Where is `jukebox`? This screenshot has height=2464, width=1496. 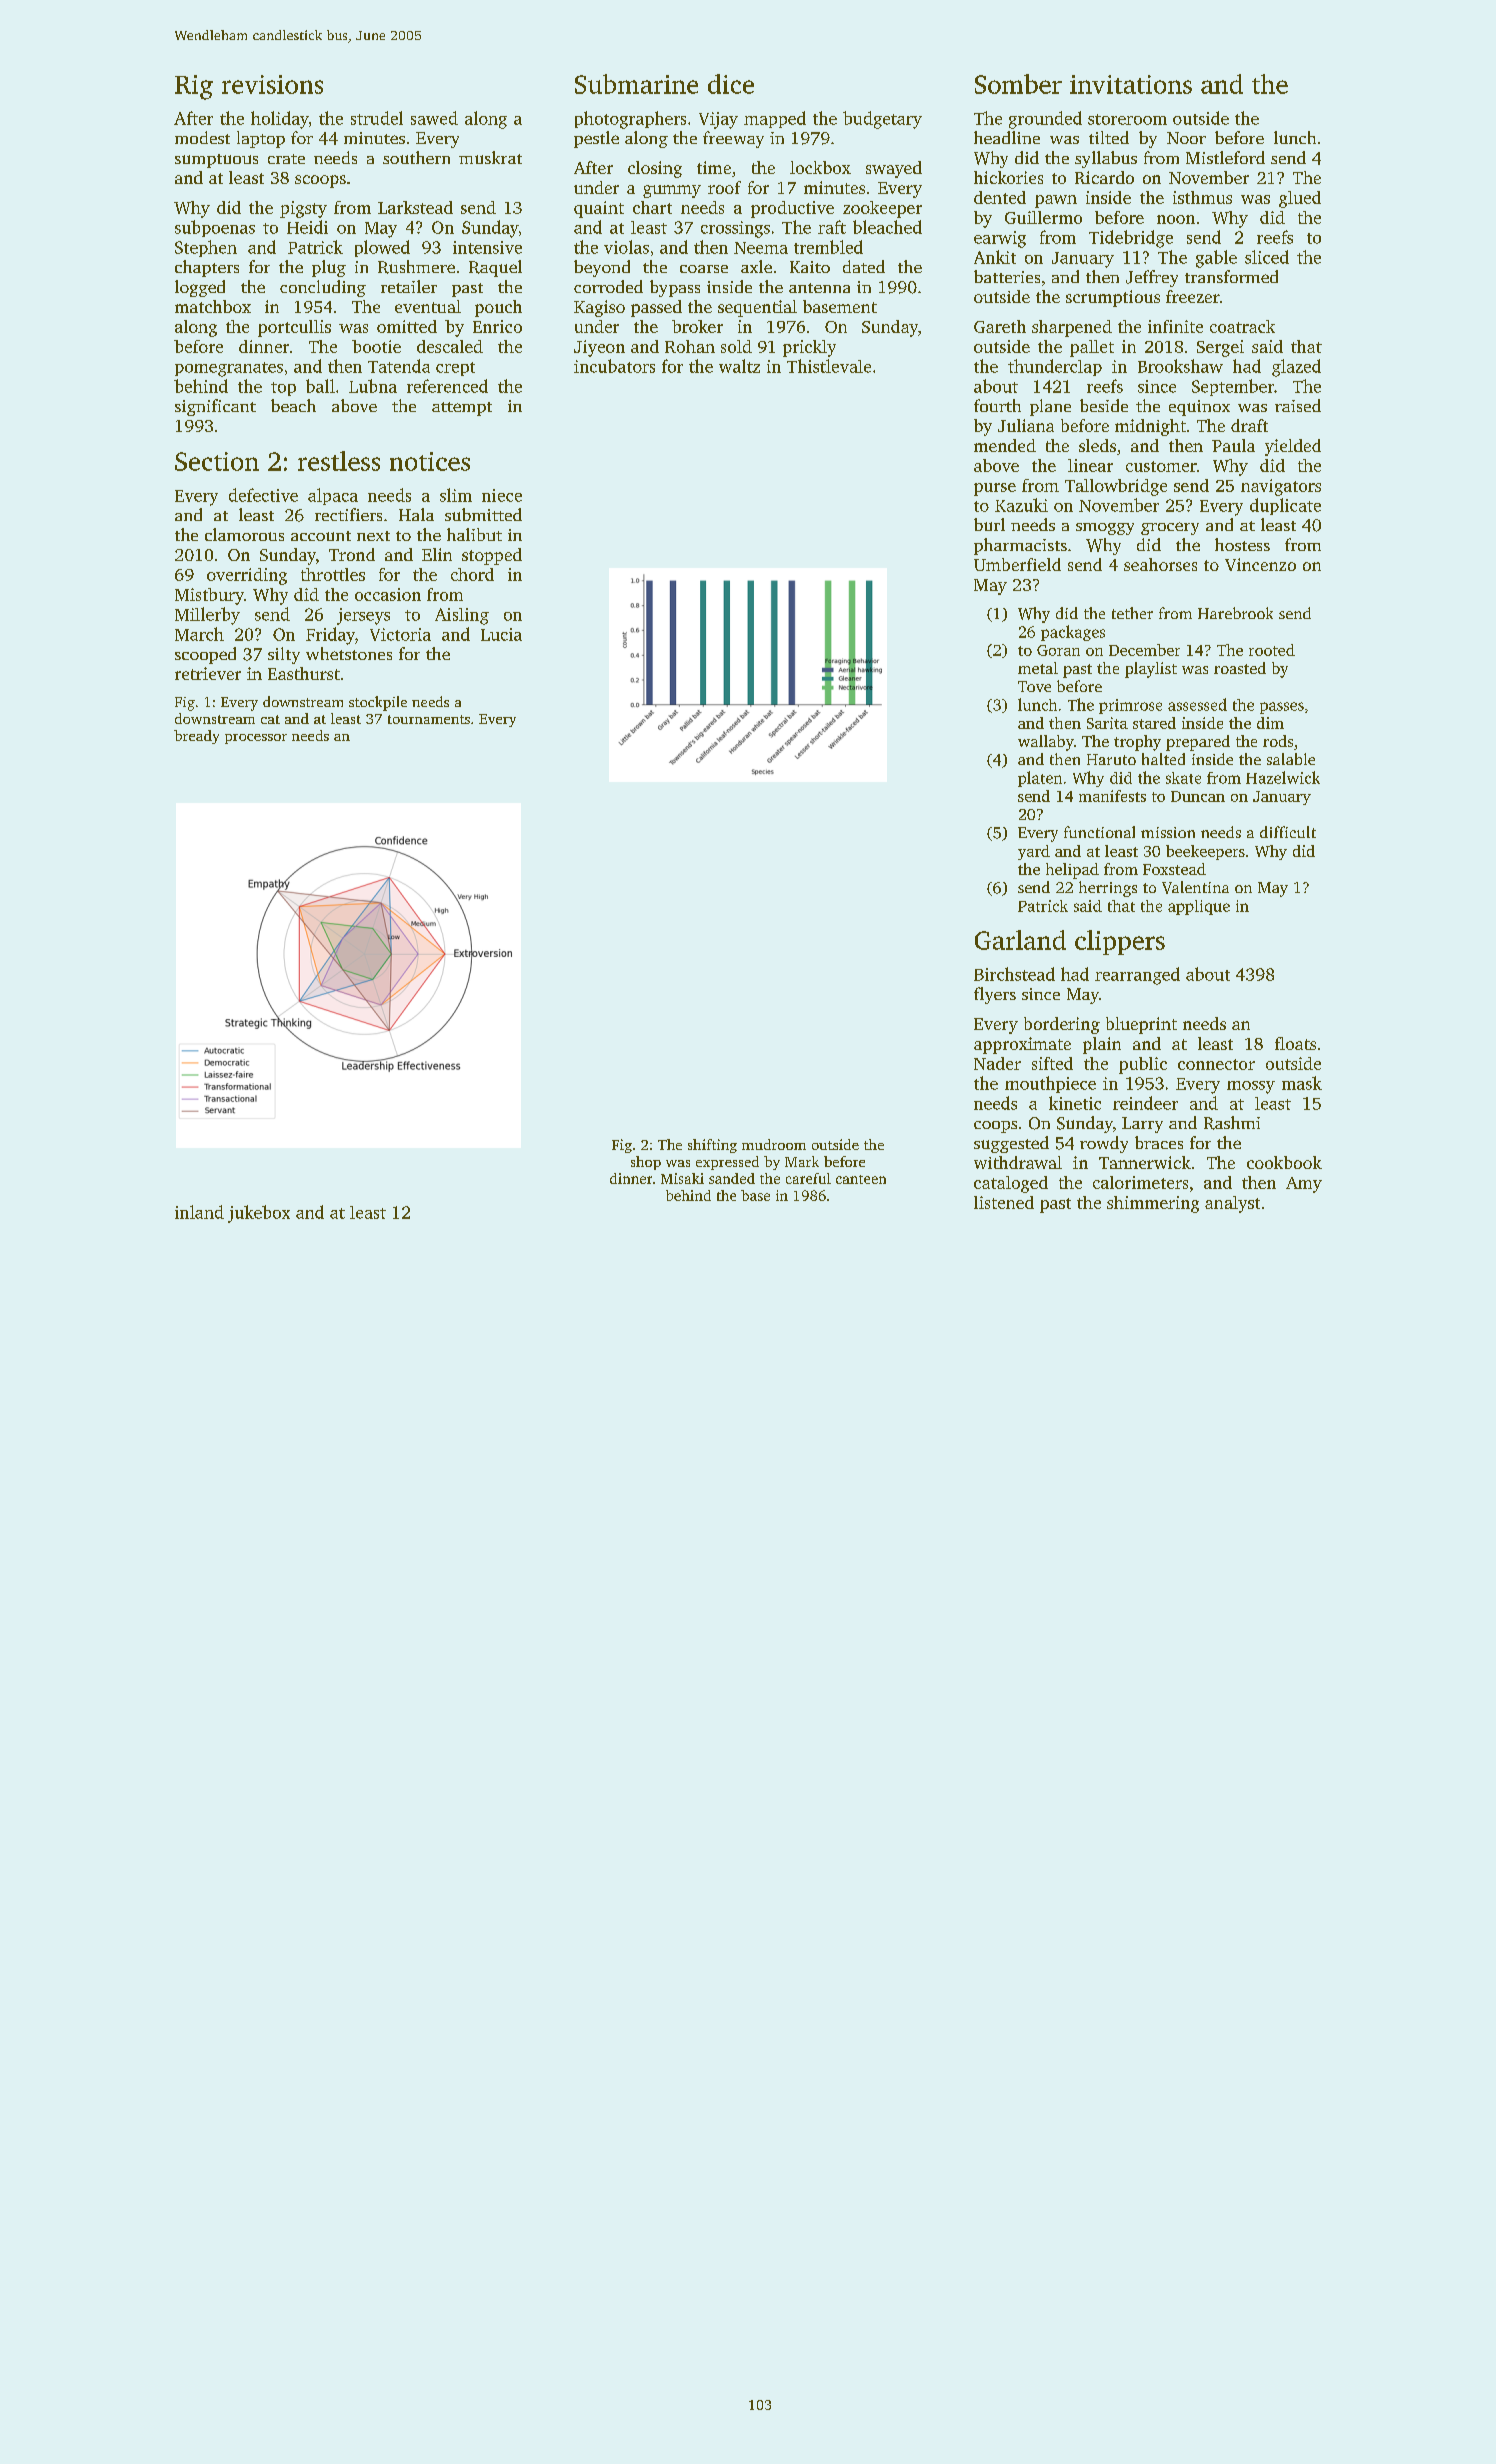 jukebox is located at coordinates (259, 1214).
